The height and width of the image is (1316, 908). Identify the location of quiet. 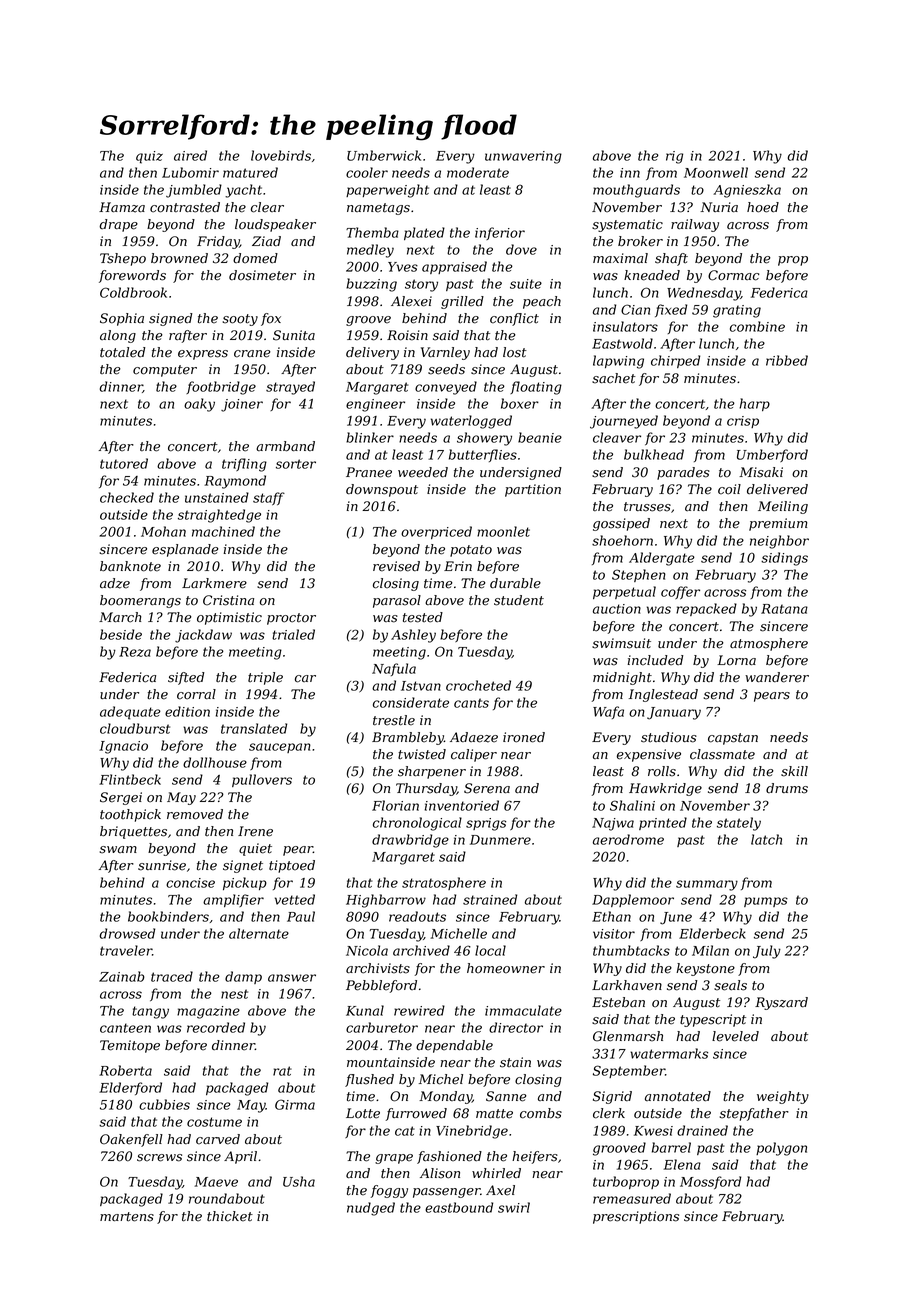
(255, 849).
